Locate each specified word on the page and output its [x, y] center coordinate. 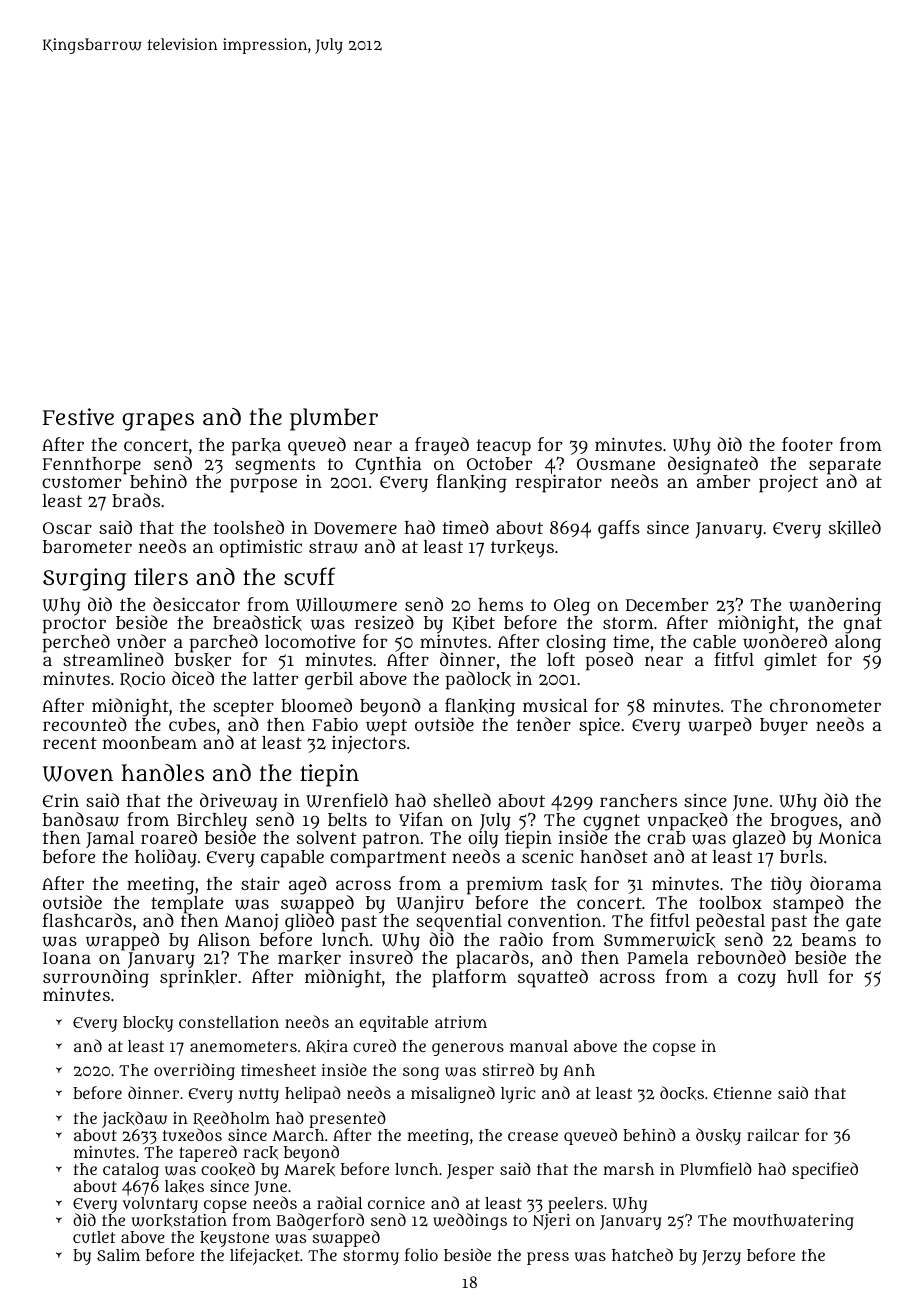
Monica [849, 838]
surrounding [96, 978]
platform [469, 978]
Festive [78, 417]
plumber [334, 419]
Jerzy [721, 1257]
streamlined [113, 659]
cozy [757, 980]
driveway [238, 802]
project [788, 484]
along [857, 644]
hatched [642, 1254]
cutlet [94, 1237]
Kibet [474, 623]
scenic [547, 856]
